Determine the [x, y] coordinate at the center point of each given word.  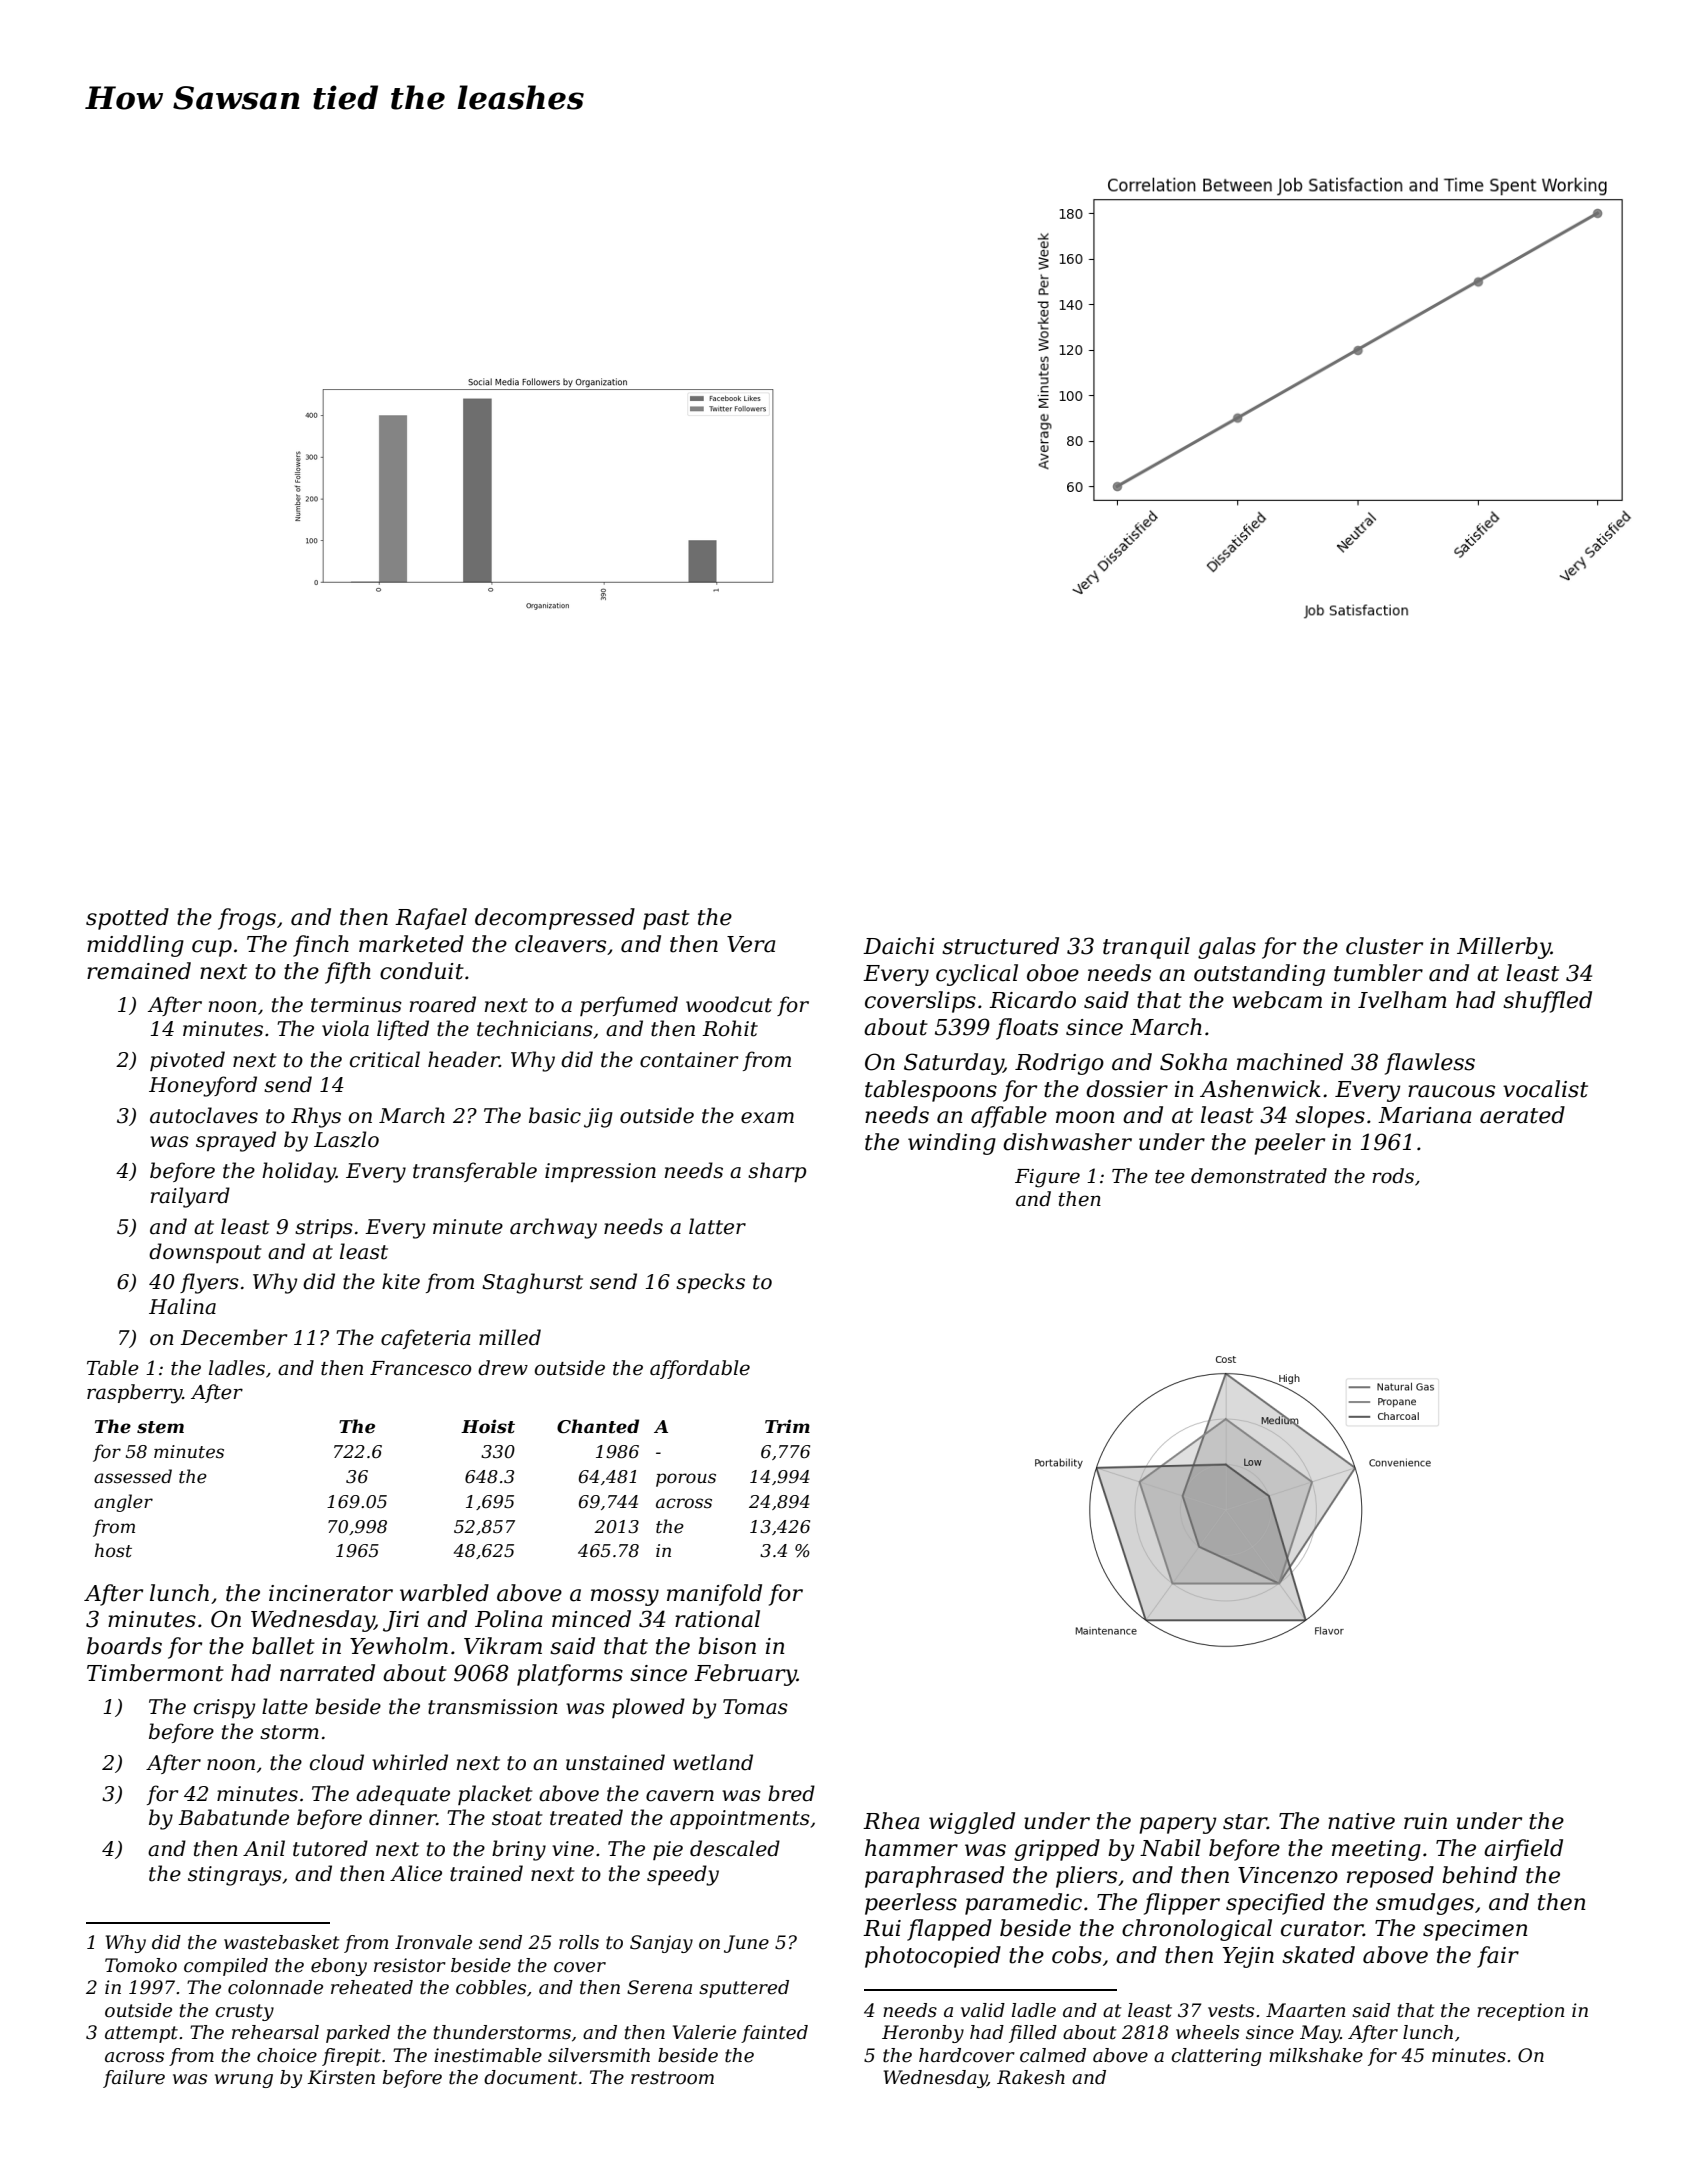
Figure [1047, 1178]
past [666, 920]
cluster [1384, 946]
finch [321, 946]
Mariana [1424, 1115]
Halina [182, 1306]
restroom [672, 2078]
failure [134, 2079]
